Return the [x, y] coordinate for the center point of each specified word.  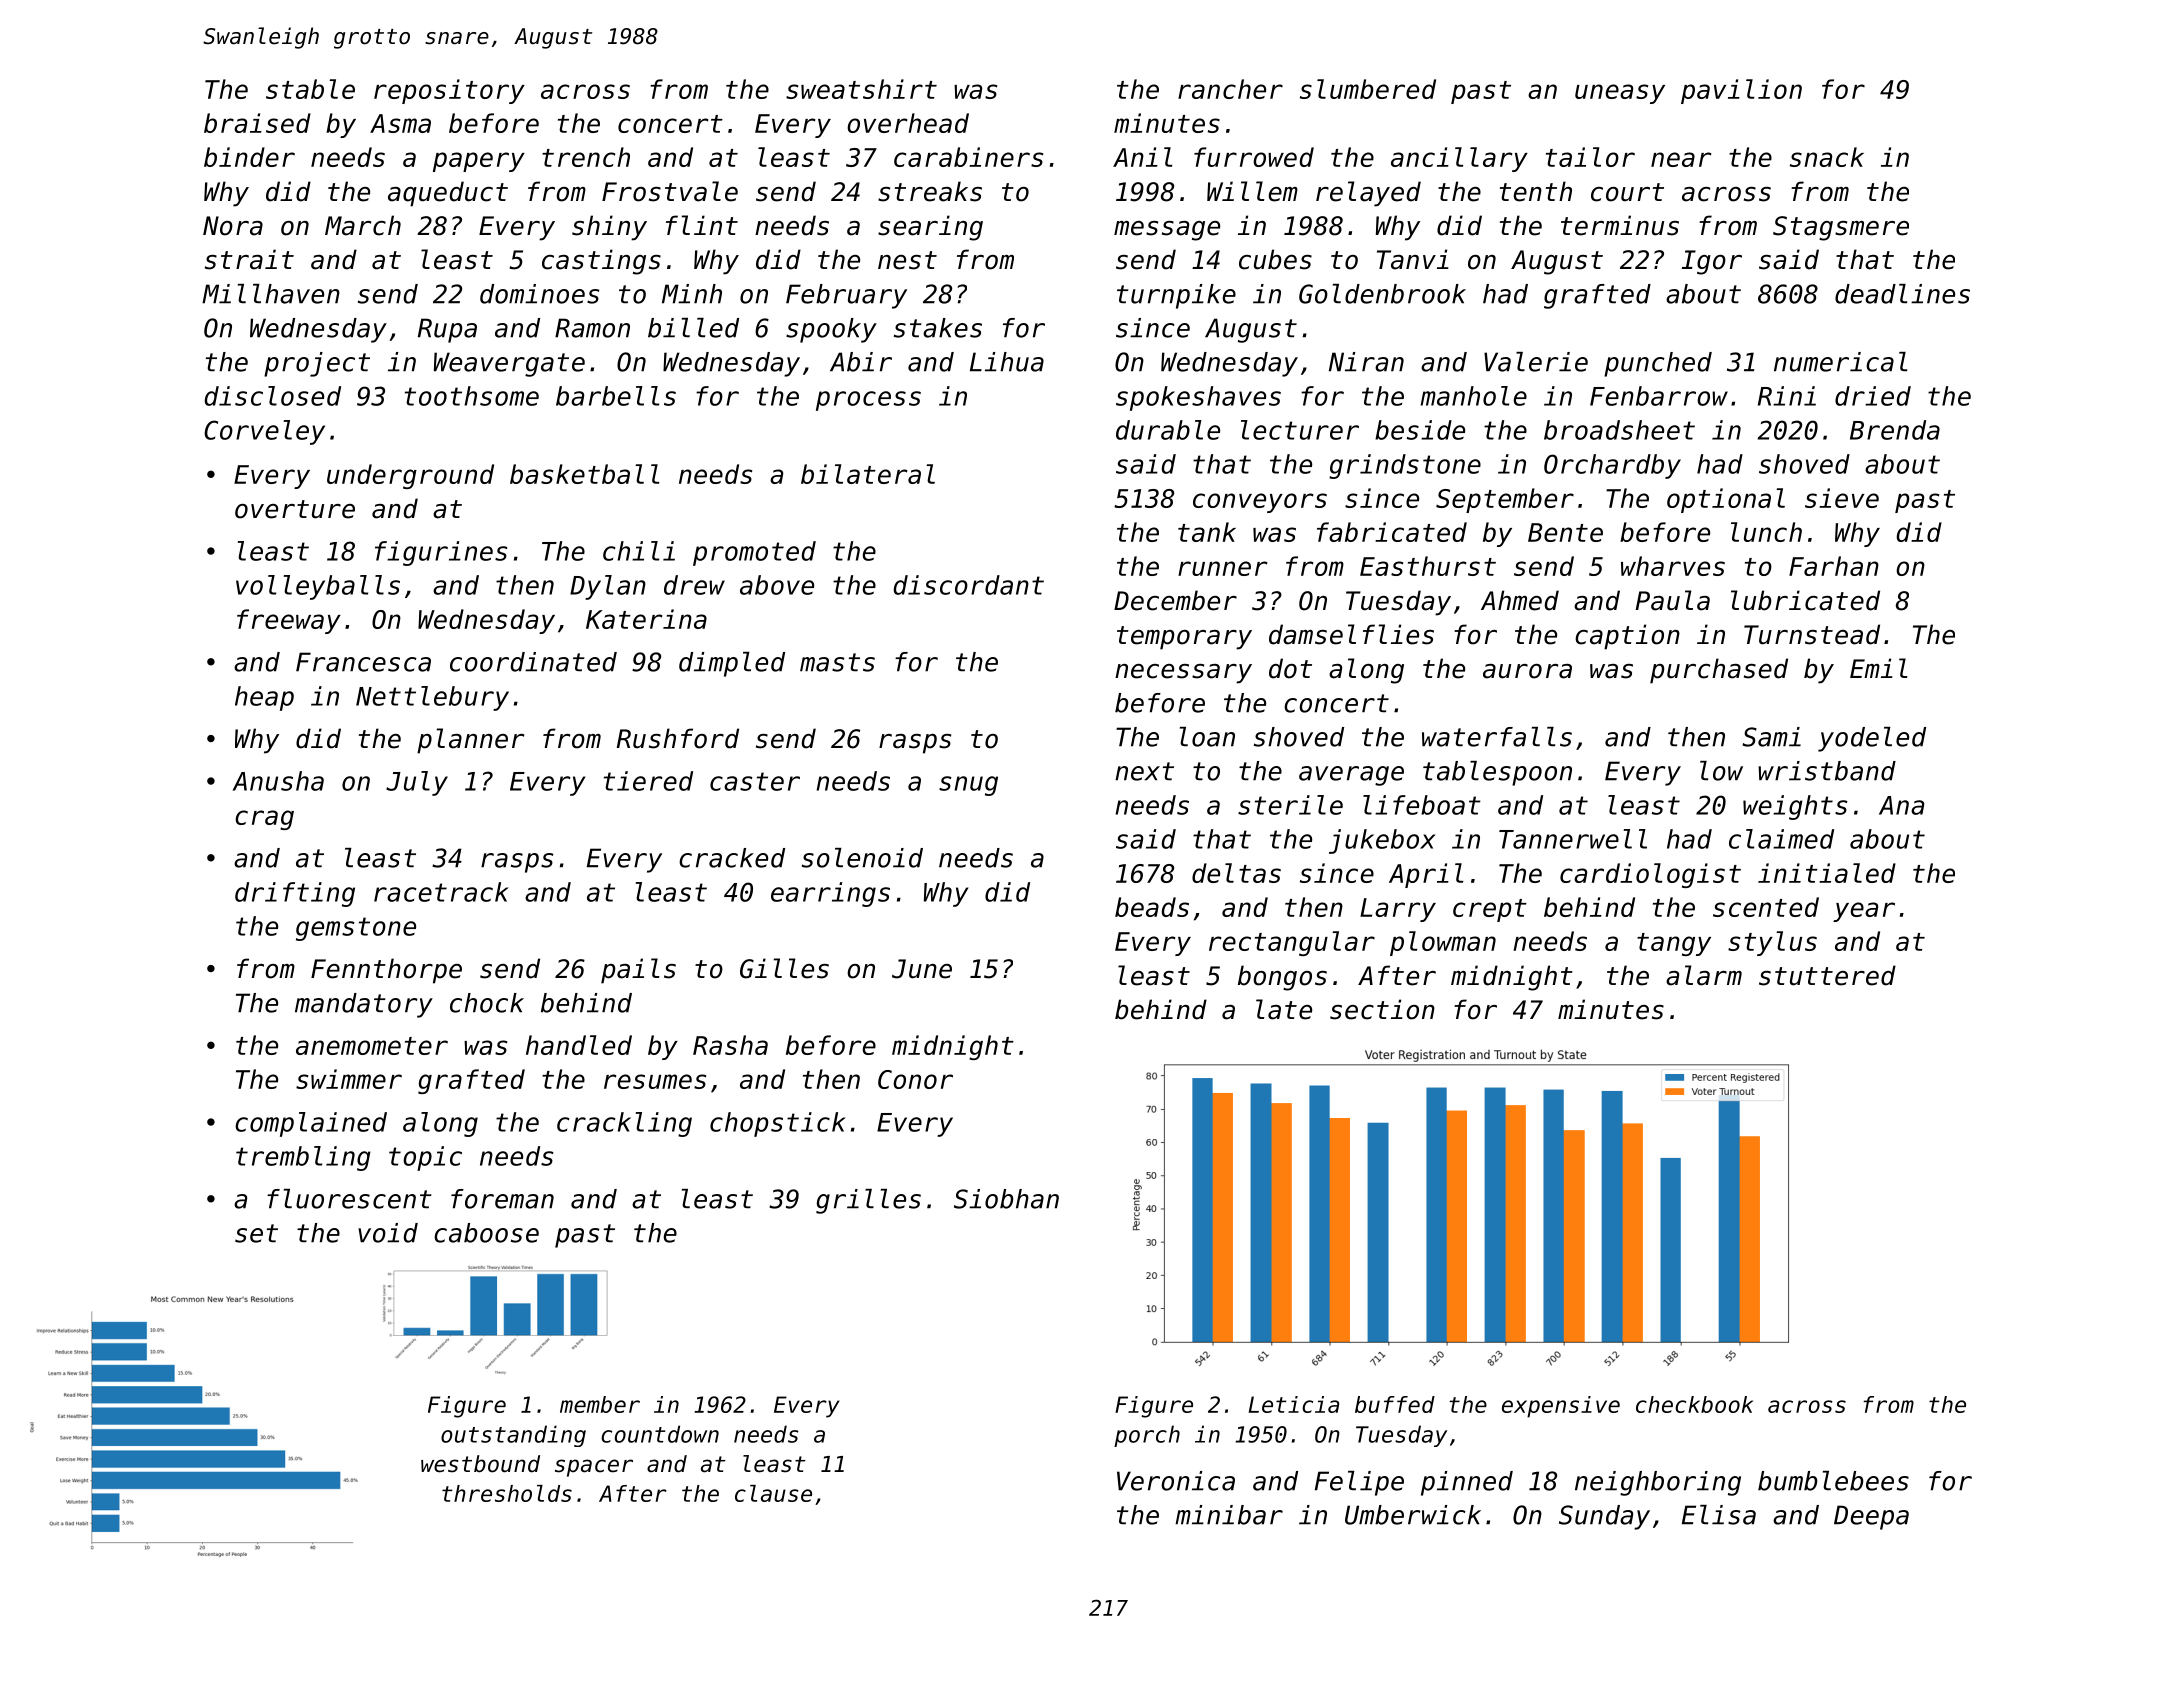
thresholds [507, 1493]
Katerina [646, 619]
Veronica [1176, 1481]
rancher [1230, 89]
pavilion [1741, 91]
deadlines [1902, 294]
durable [1168, 430]
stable [310, 89]
